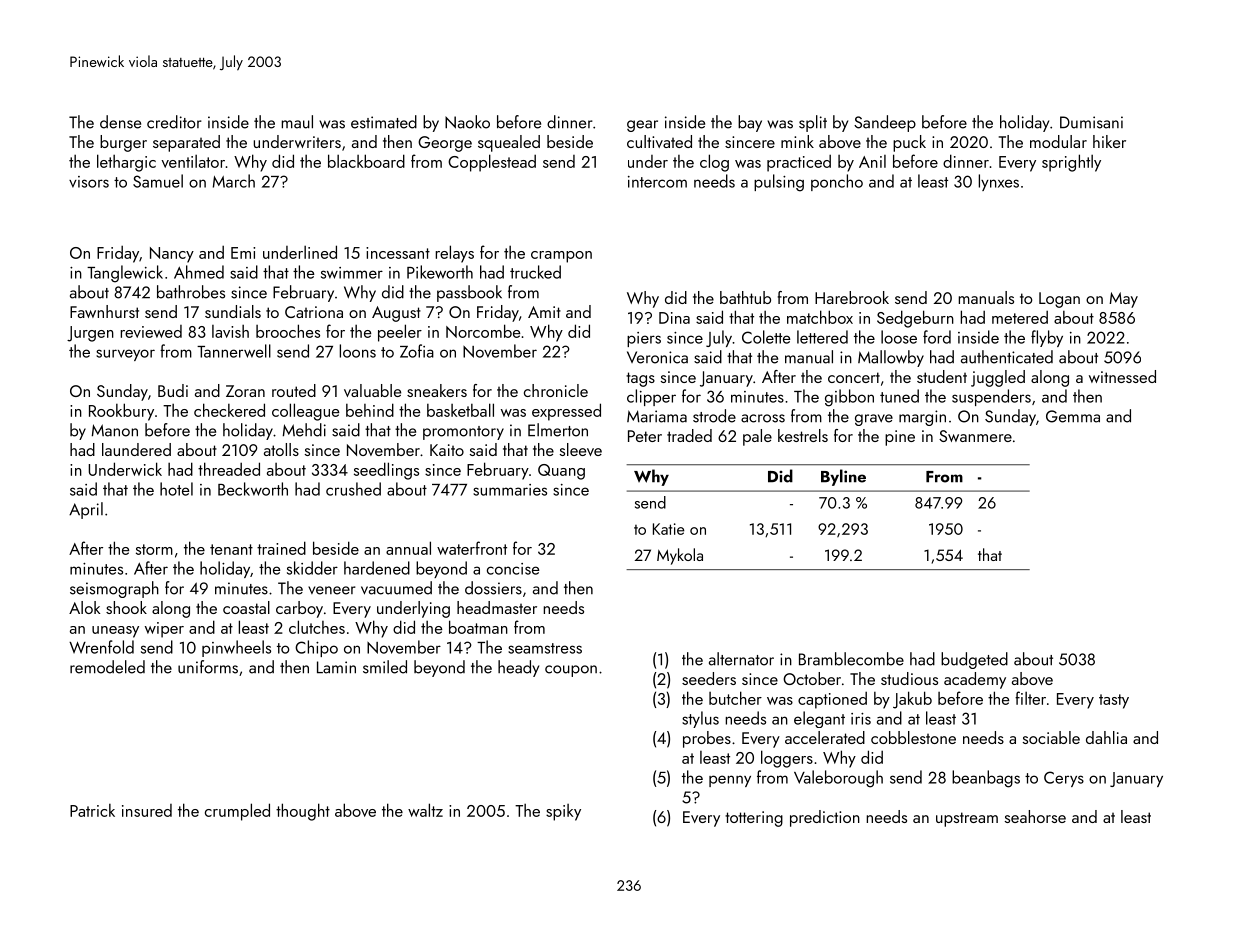 This screenshot has height=952, width=1233. What do you see at coordinates (571, 671) in the screenshot?
I see `coupon` at bounding box center [571, 671].
